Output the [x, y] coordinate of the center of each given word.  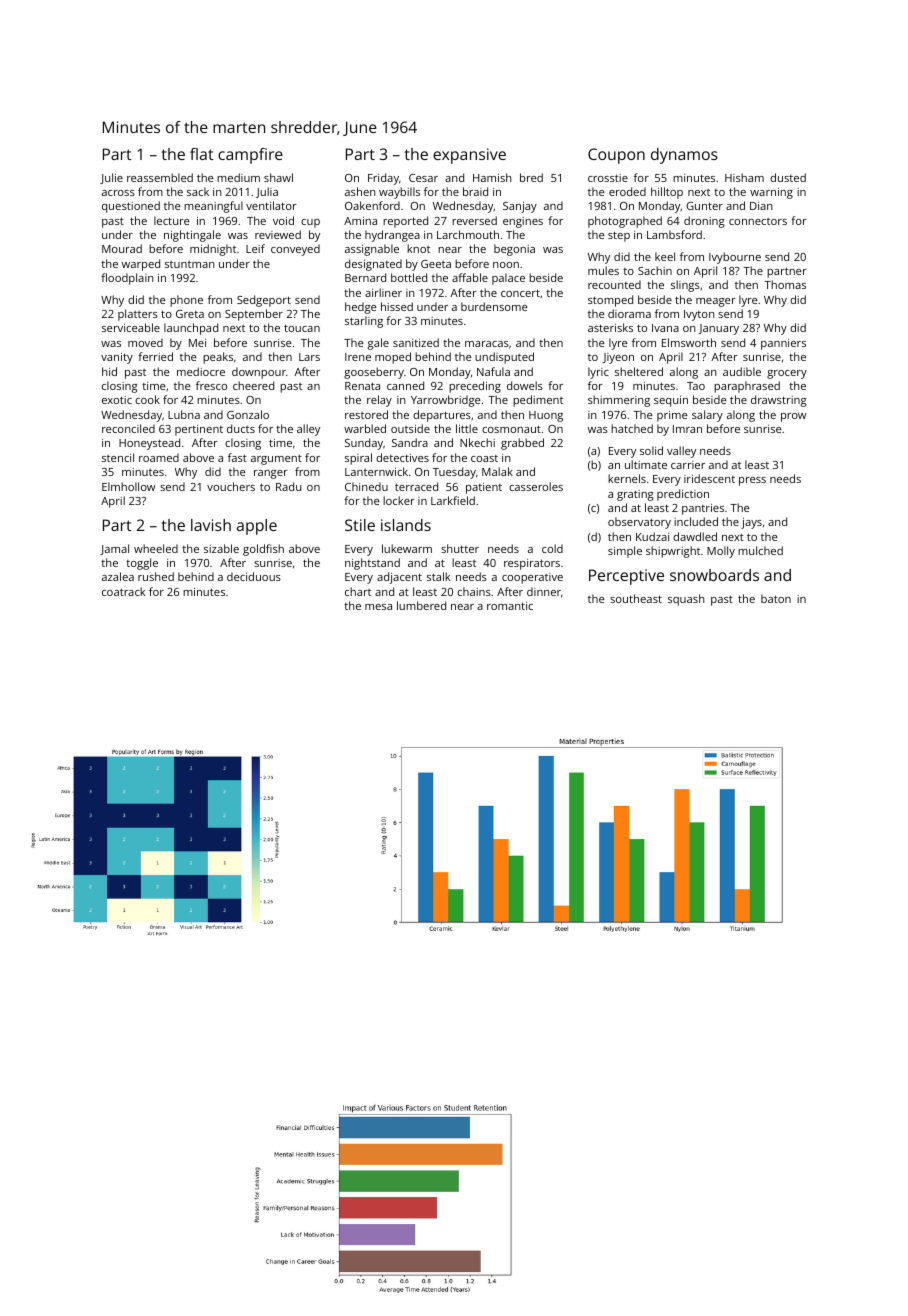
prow [793, 417]
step [619, 236]
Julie [111, 178]
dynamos [684, 156]
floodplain [127, 279]
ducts [241, 428]
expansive [469, 156]
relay [379, 401]
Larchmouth [468, 234]
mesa [378, 607]
